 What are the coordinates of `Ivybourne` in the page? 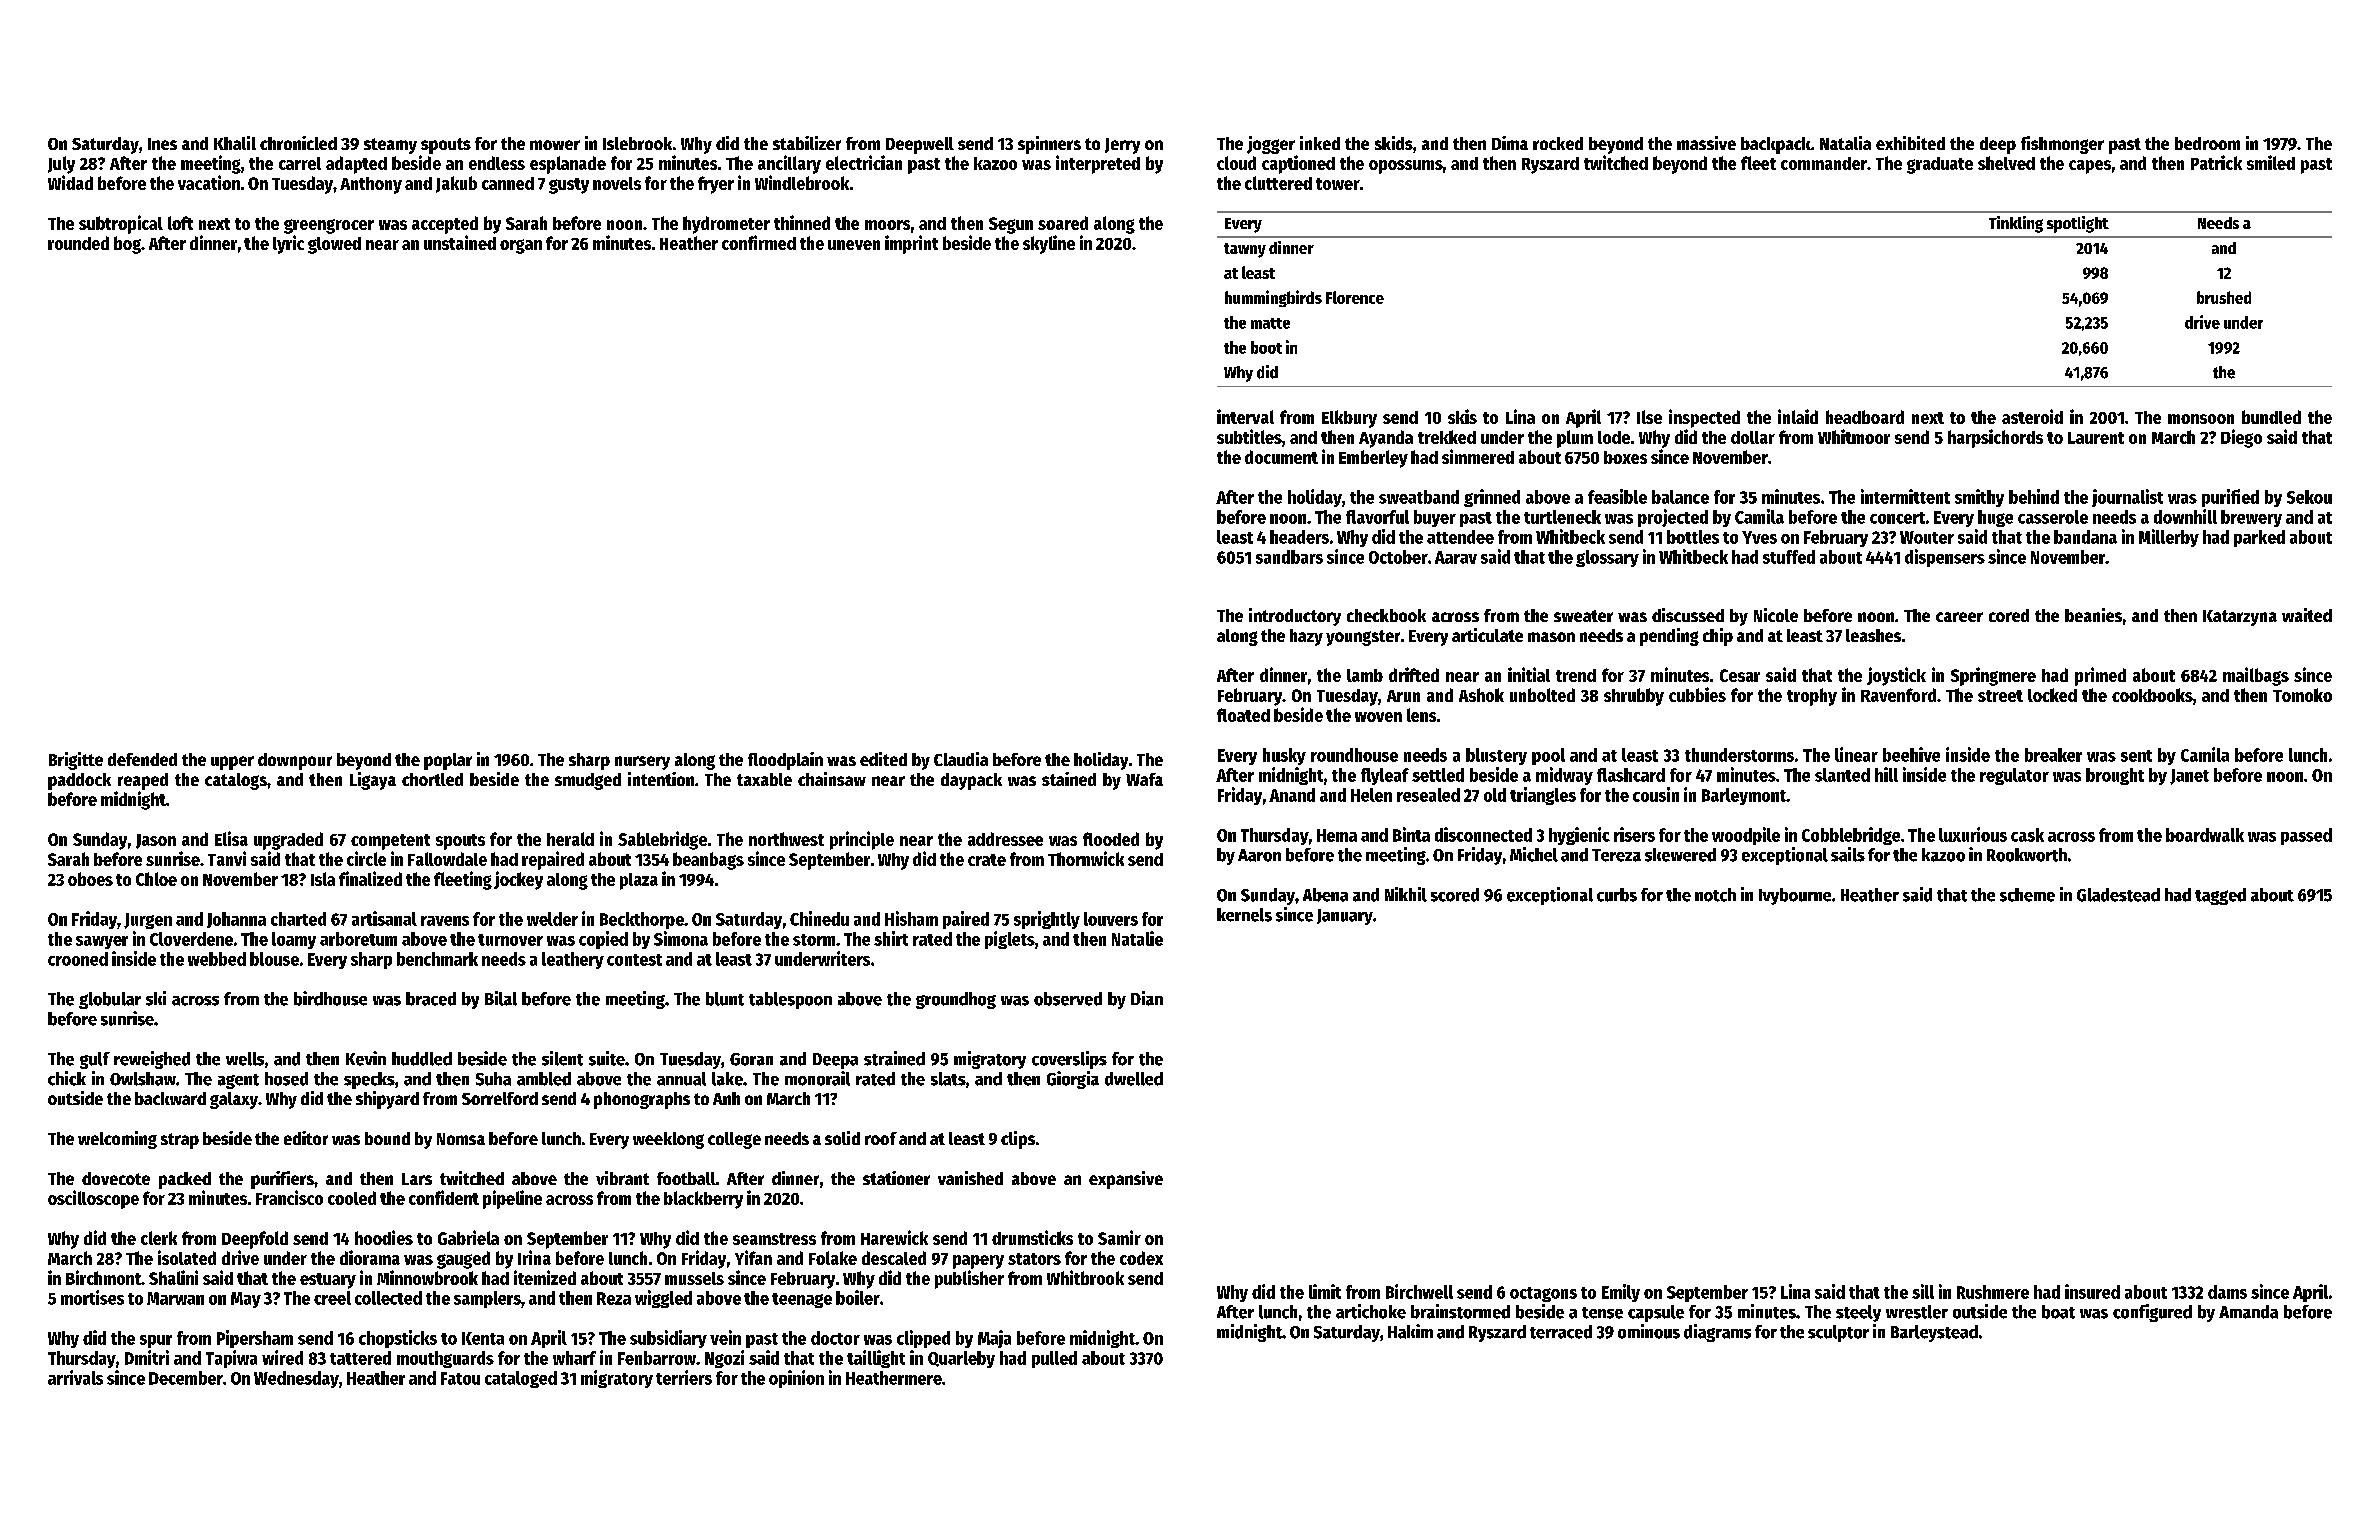 It's located at (1795, 896).
